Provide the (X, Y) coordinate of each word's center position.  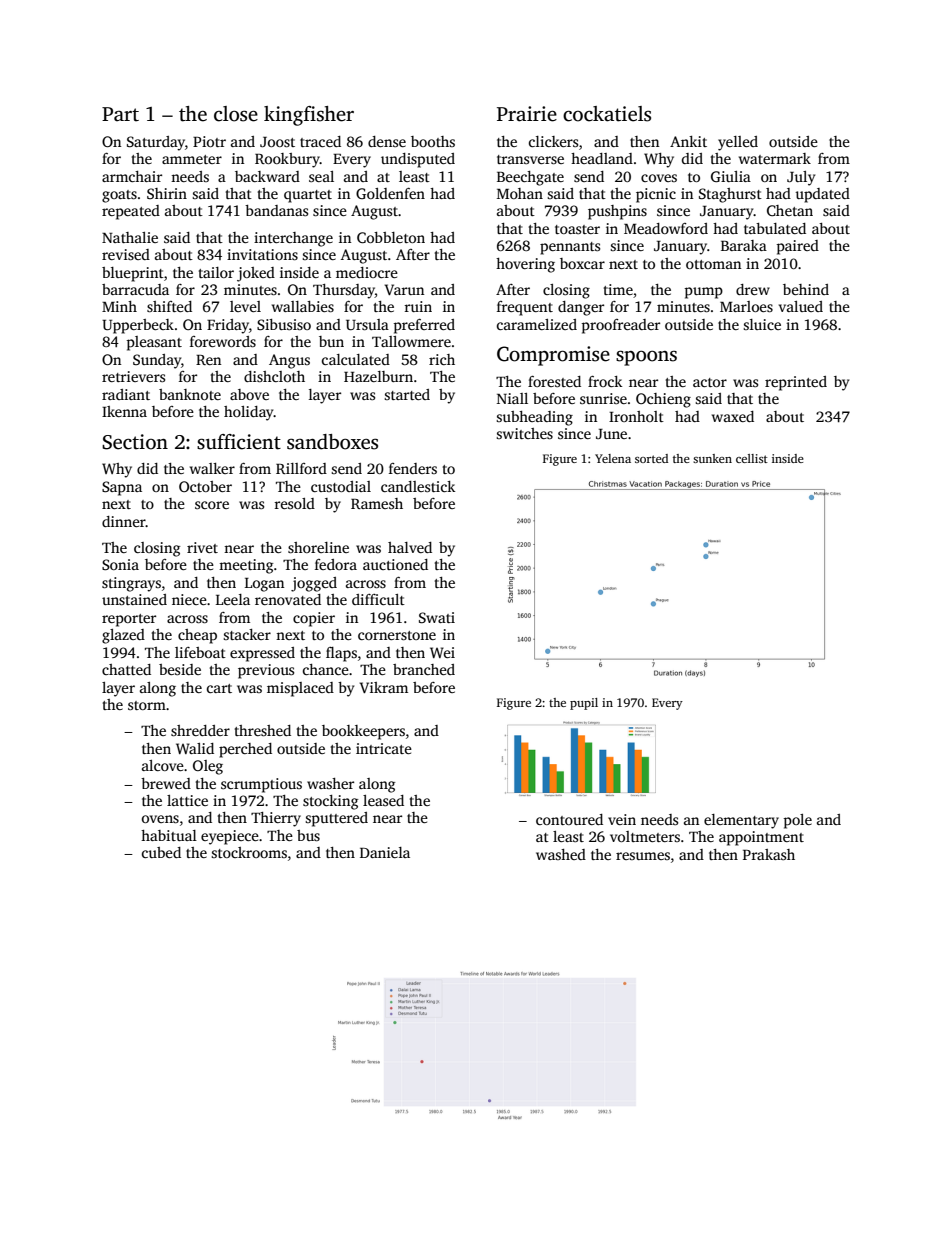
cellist (752, 458)
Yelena (613, 458)
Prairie (527, 114)
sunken (712, 458)
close (236, 114)
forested (554, 381)
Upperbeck (138, 326)
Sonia (120, 564)
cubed (161, 852)
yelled (738, 143)
